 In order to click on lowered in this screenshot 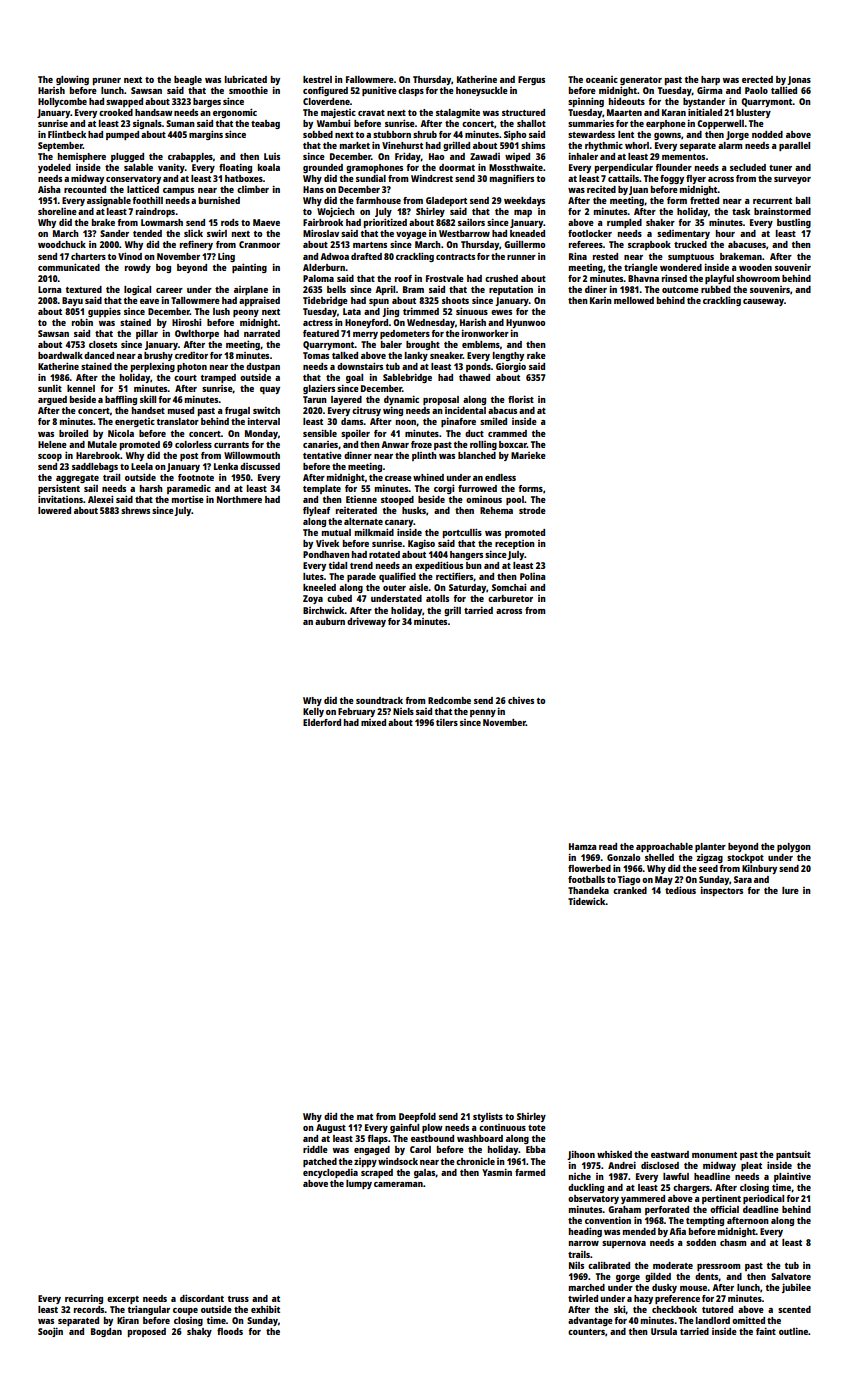, I will do `click(54, 510)`.
